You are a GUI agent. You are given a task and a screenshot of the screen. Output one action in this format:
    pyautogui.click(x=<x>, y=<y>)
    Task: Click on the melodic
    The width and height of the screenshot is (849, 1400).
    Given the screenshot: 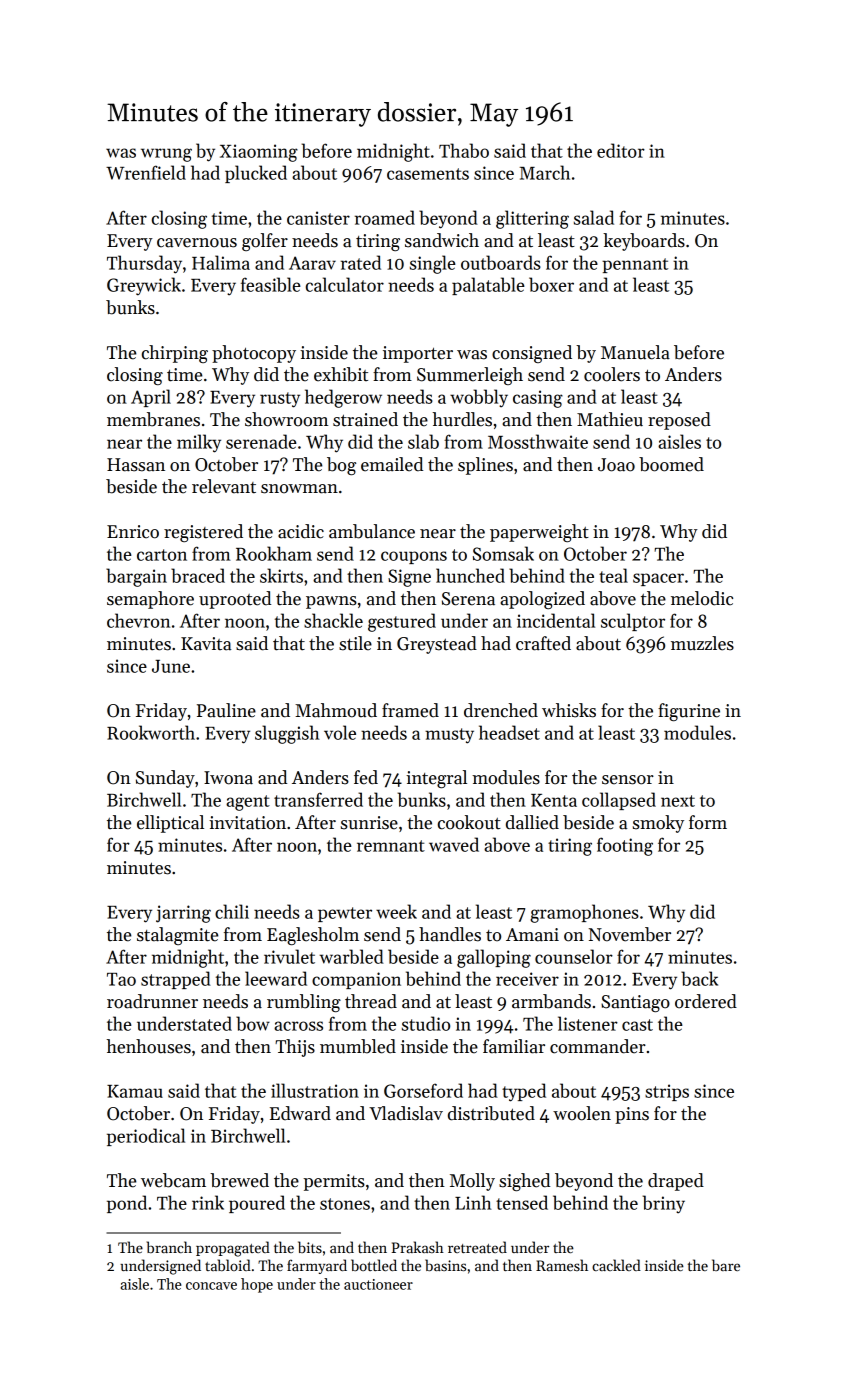 What is the action you would take?
    pyautogui.click(x=702, y=598)
